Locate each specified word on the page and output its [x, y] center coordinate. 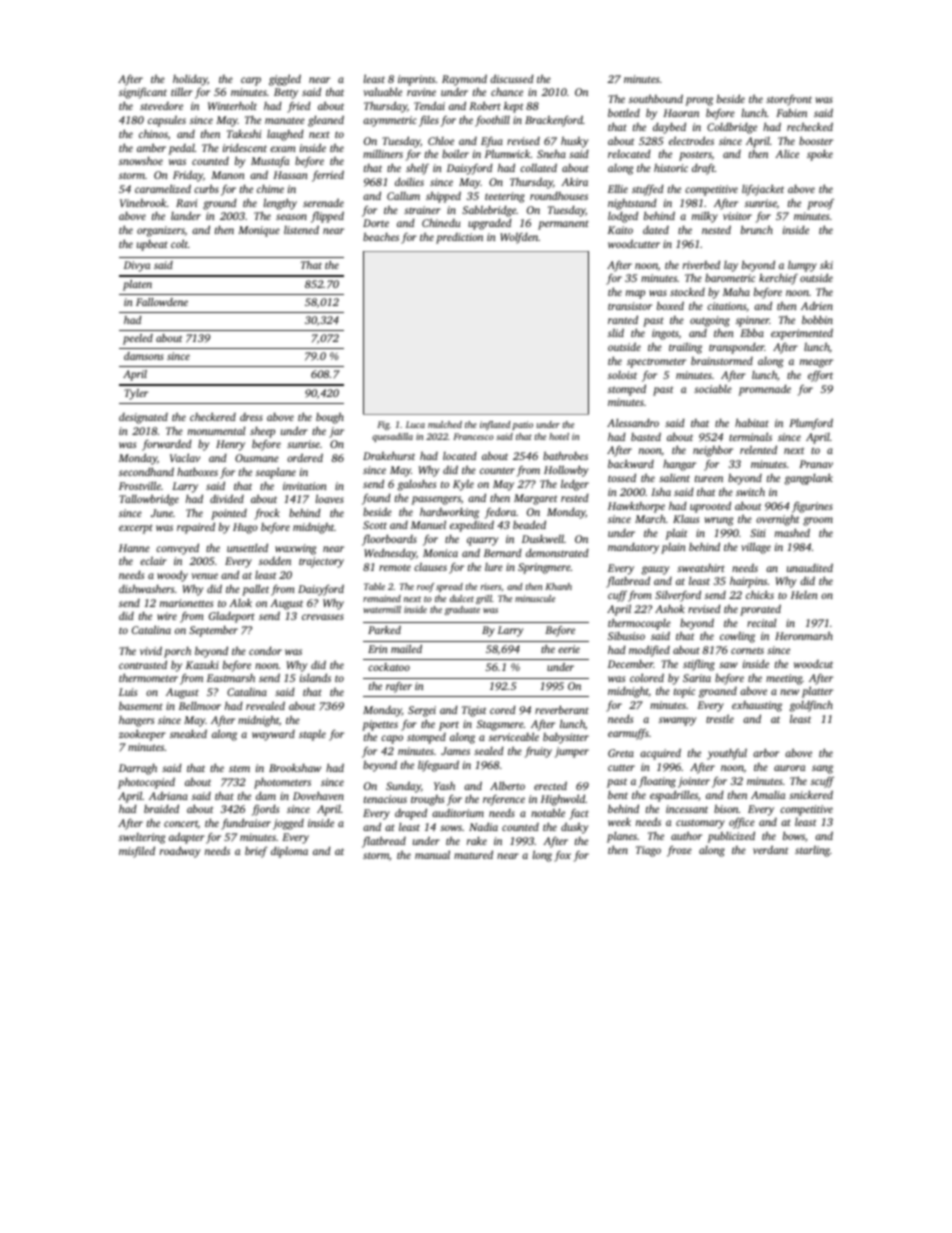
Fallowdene [162, 302]
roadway [180, 852]
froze [679, 851]
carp [251, 81]
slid [616, 332]
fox [562, 856]
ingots [665, 334]
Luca [415, 424]
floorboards [389, 540]
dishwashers [146, 588]
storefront [789, 100]
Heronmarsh [804, 635]
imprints [416, 80]
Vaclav [185, 457]
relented [758, 449]
